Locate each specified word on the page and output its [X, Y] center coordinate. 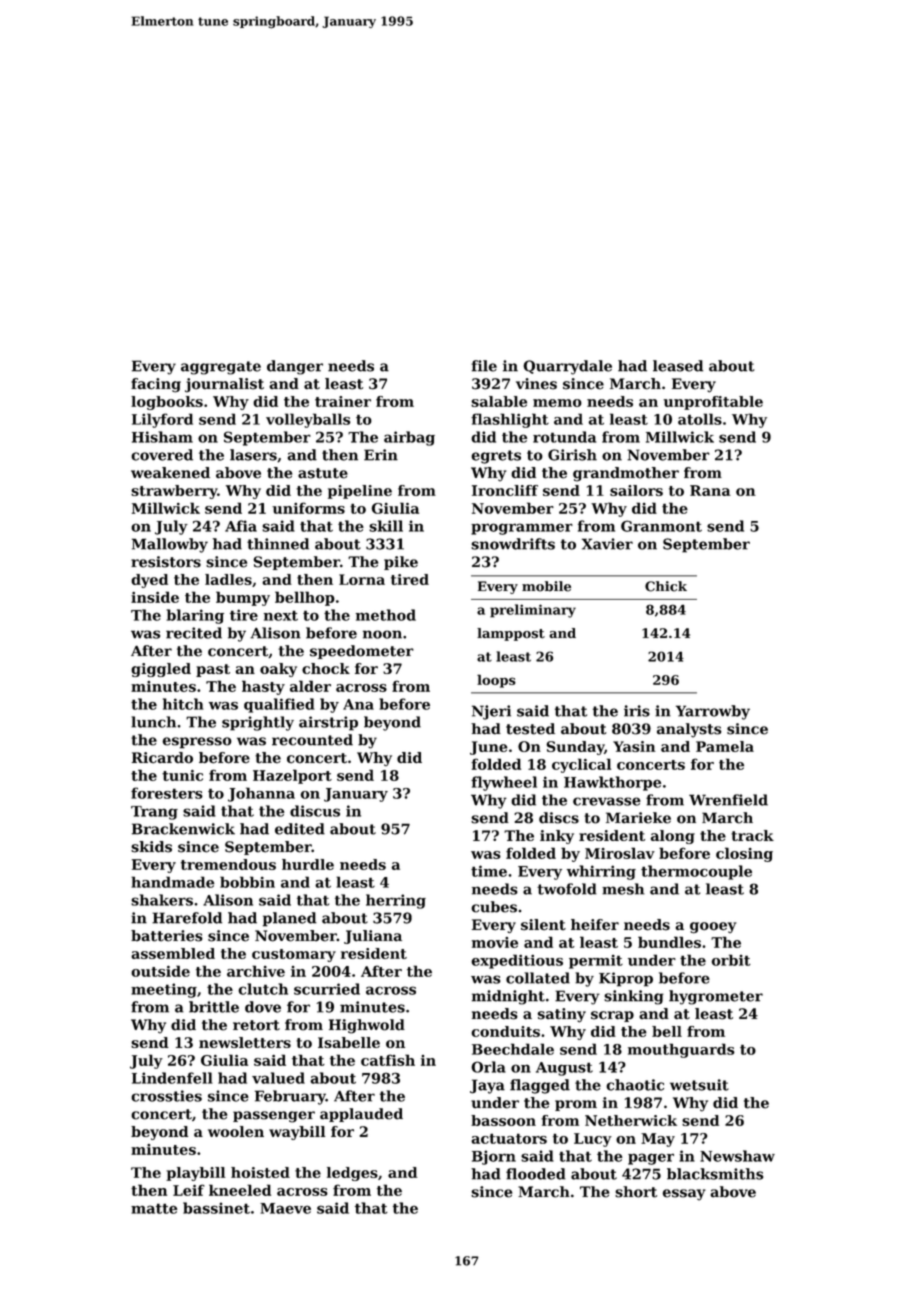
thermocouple [696, 872]
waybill [297, 1133]
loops [496, 681]
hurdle [308, 864]
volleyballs [308, 420]
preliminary [533, 611]
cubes [494, 907]
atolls [700, 419]
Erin [381, 455]
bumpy [243, 598]
